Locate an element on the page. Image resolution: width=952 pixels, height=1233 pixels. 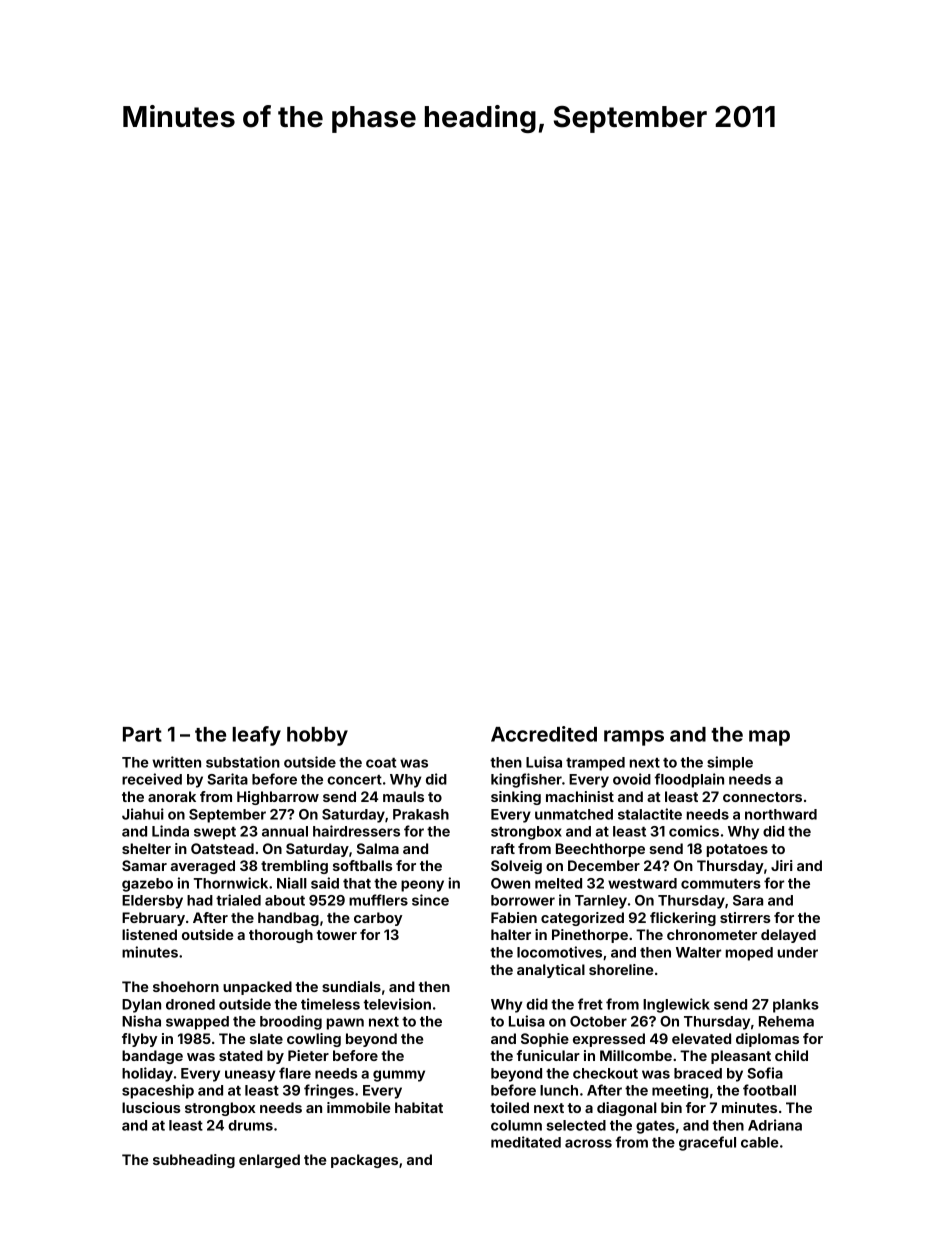
hobby is located at coordinates (317, 736).
